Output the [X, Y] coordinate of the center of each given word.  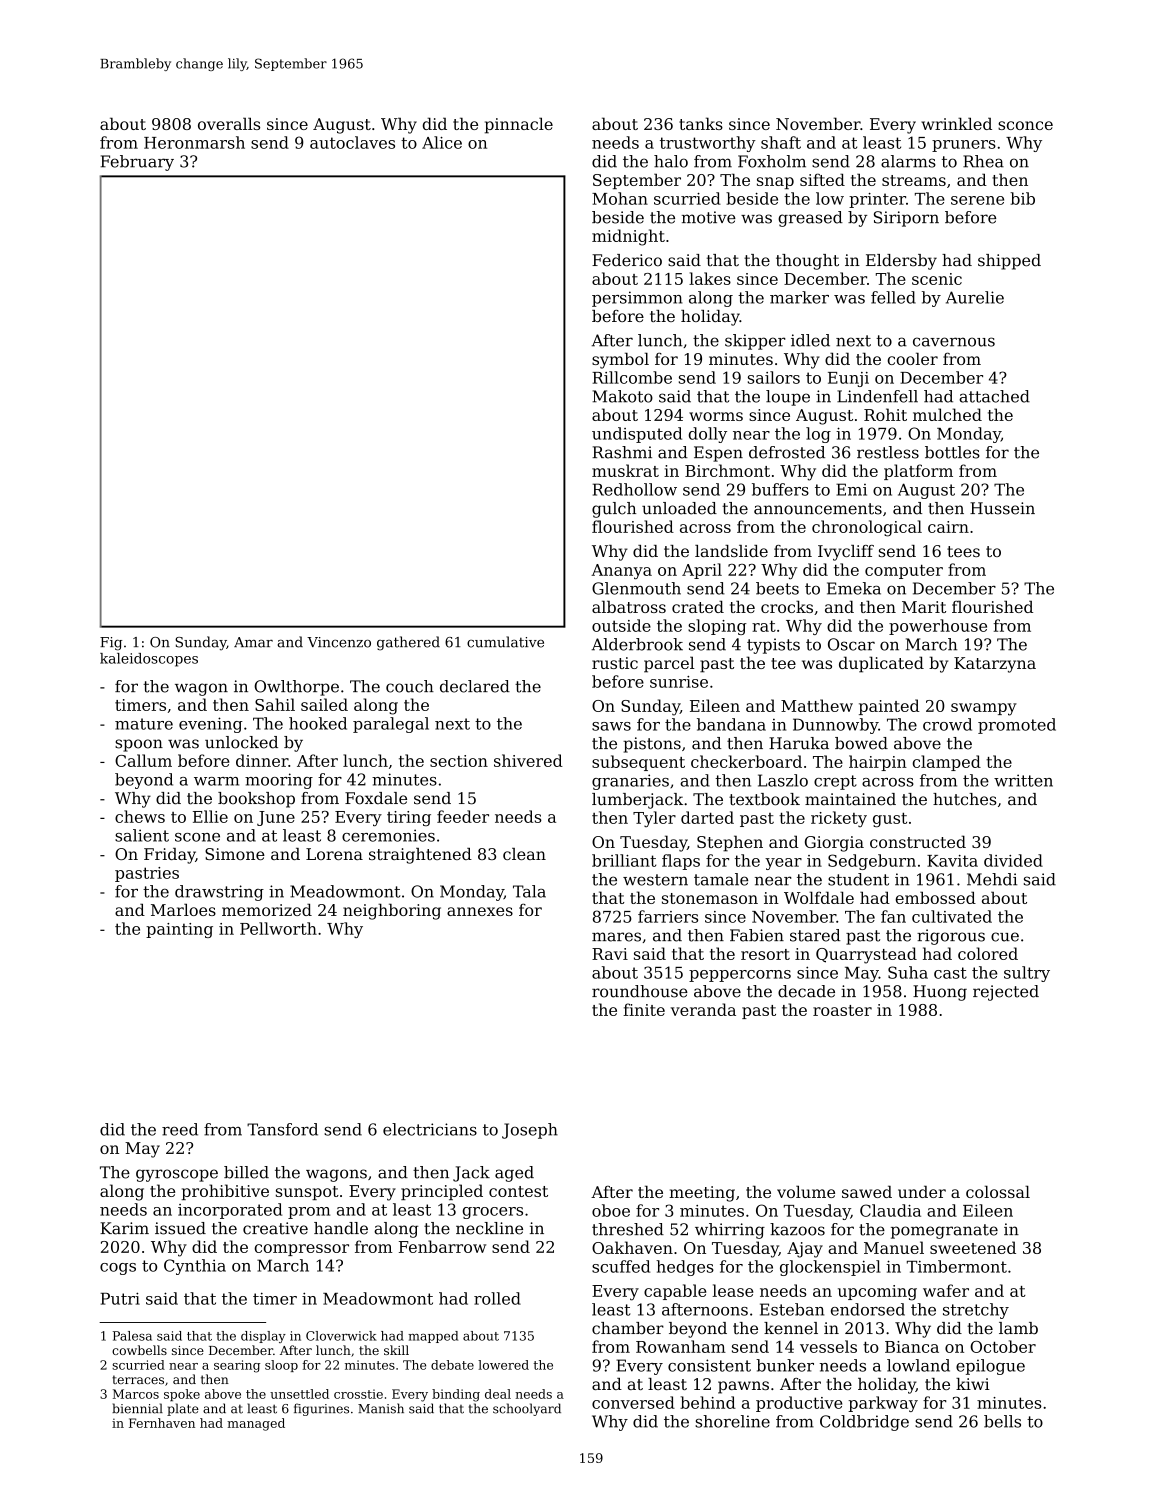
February [137, 163]
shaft [781, 142]
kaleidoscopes [149, 660]
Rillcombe [632, 377]
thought [807, 262]
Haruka [799, 743]
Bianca [912, 1347]
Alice [442, 142]
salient [142, 835]
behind [708, 1402]
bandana [731, 724]
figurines [321, 1409]
